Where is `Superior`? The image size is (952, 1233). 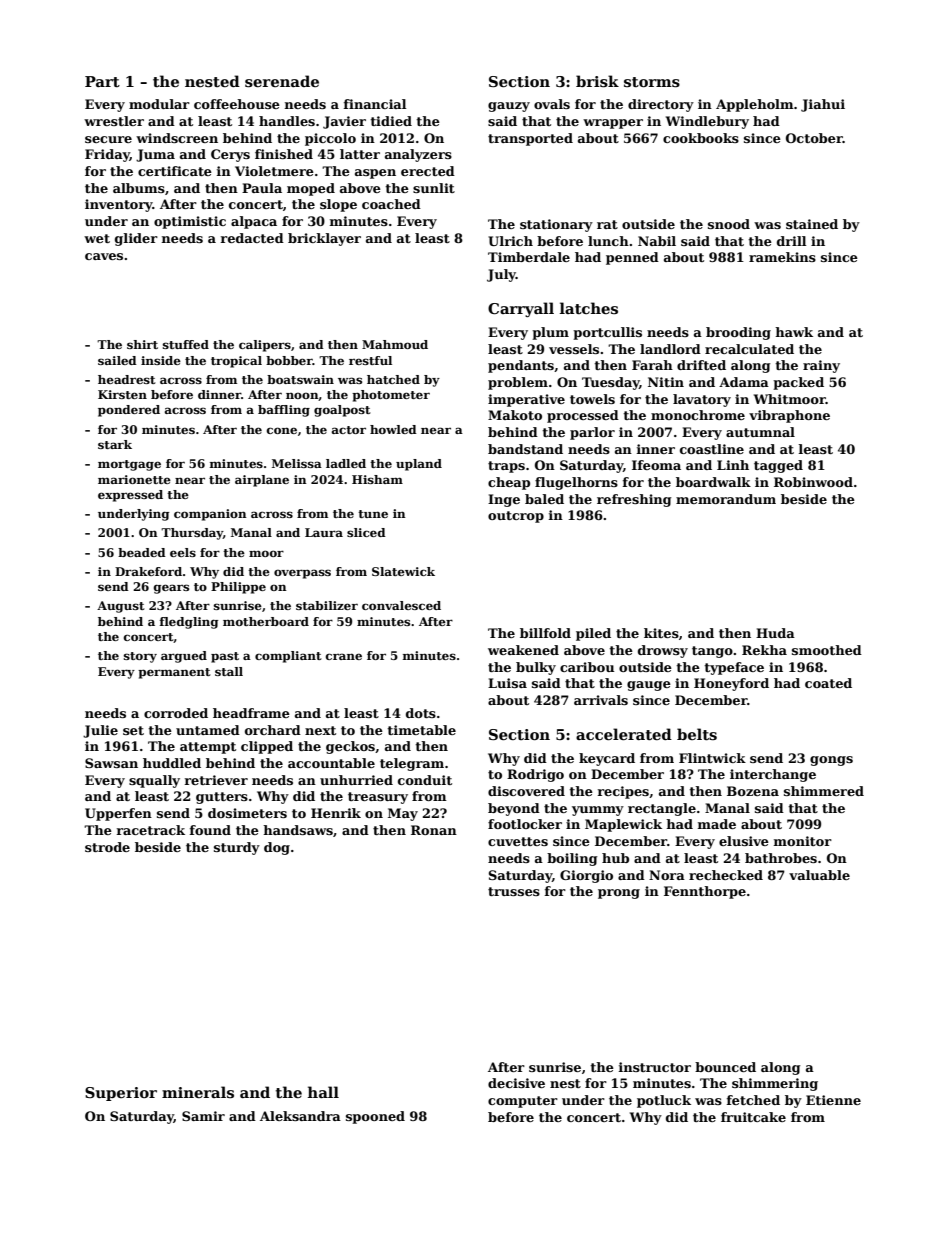 Superior is located at coordinates (121, 1094).
